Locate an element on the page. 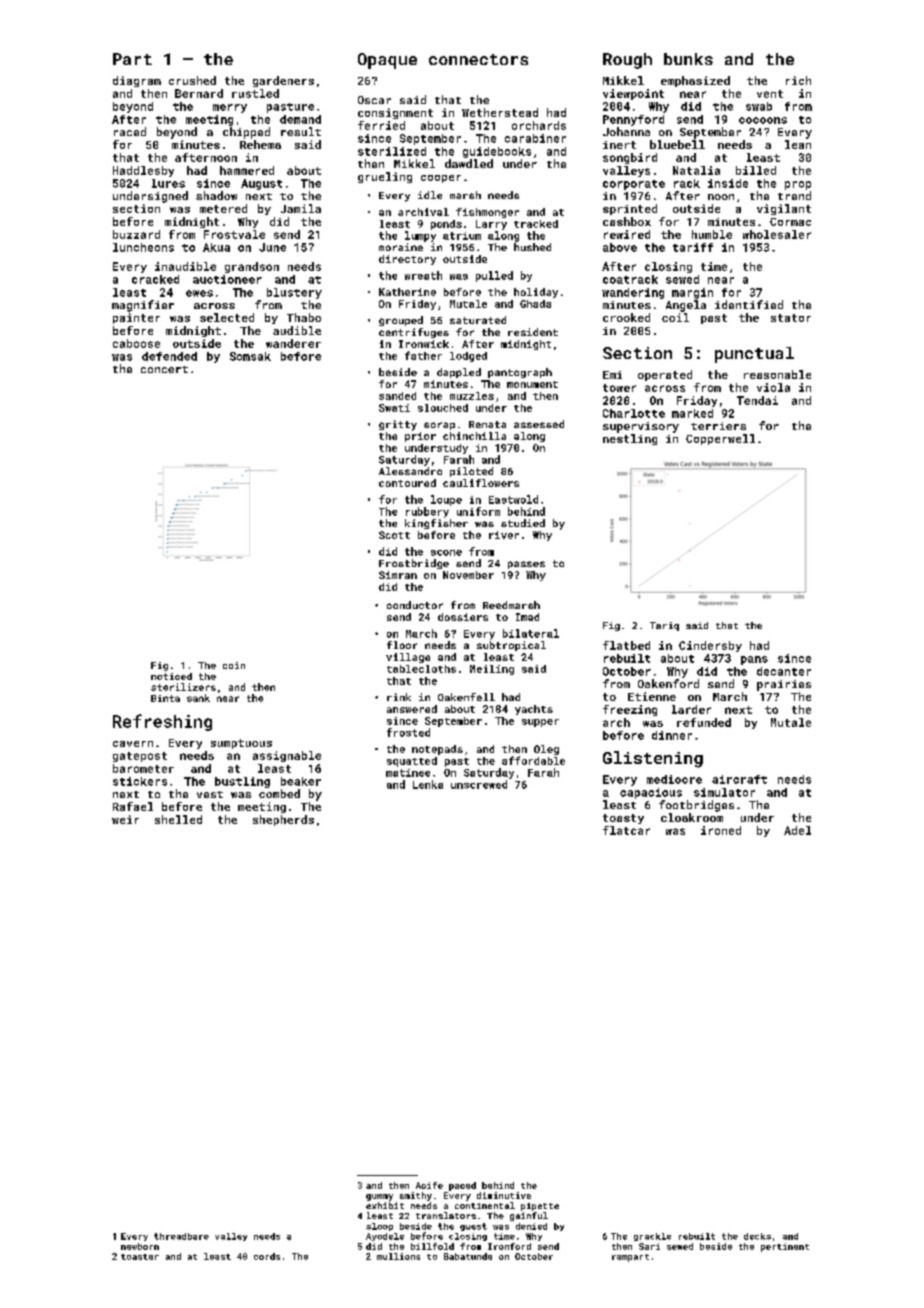 The width and height of the page is (924, 1308). consignment is located at coordinates (395, 113).
